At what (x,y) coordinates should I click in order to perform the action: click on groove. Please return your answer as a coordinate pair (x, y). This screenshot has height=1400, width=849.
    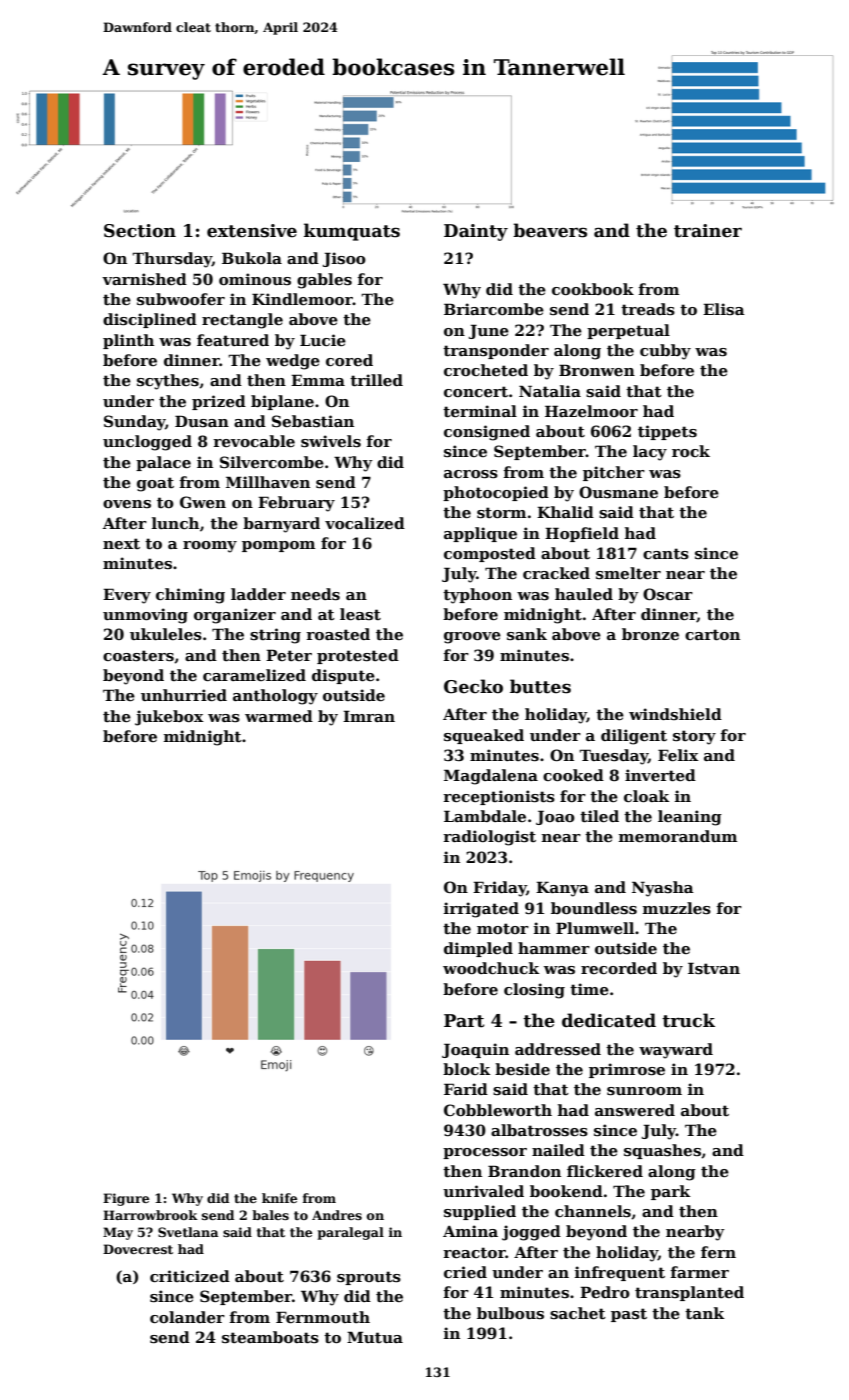
    Looking at the image, I should click on (472, 638).
